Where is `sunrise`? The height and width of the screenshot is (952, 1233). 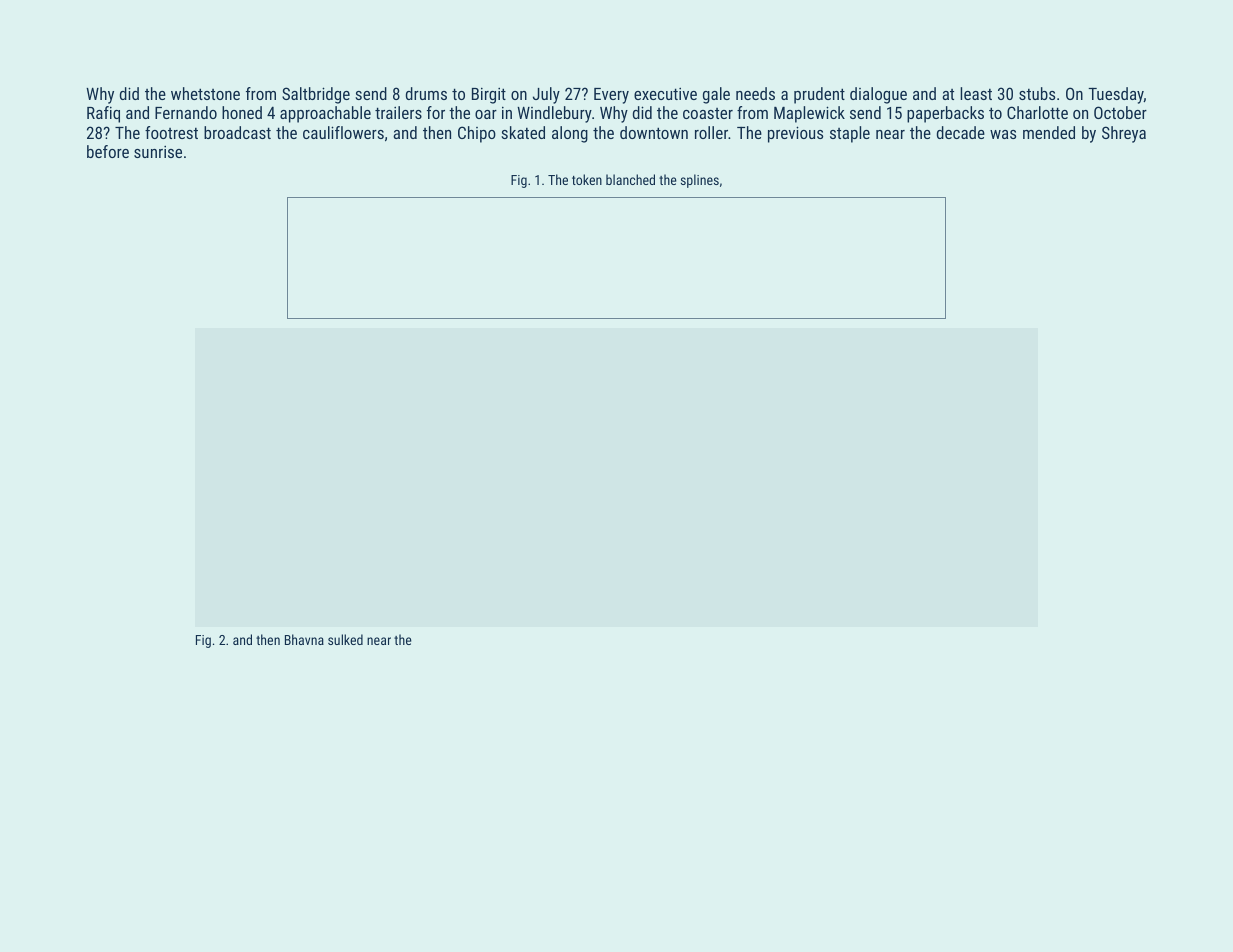 sunrise is located at coordinates (158, 152).
